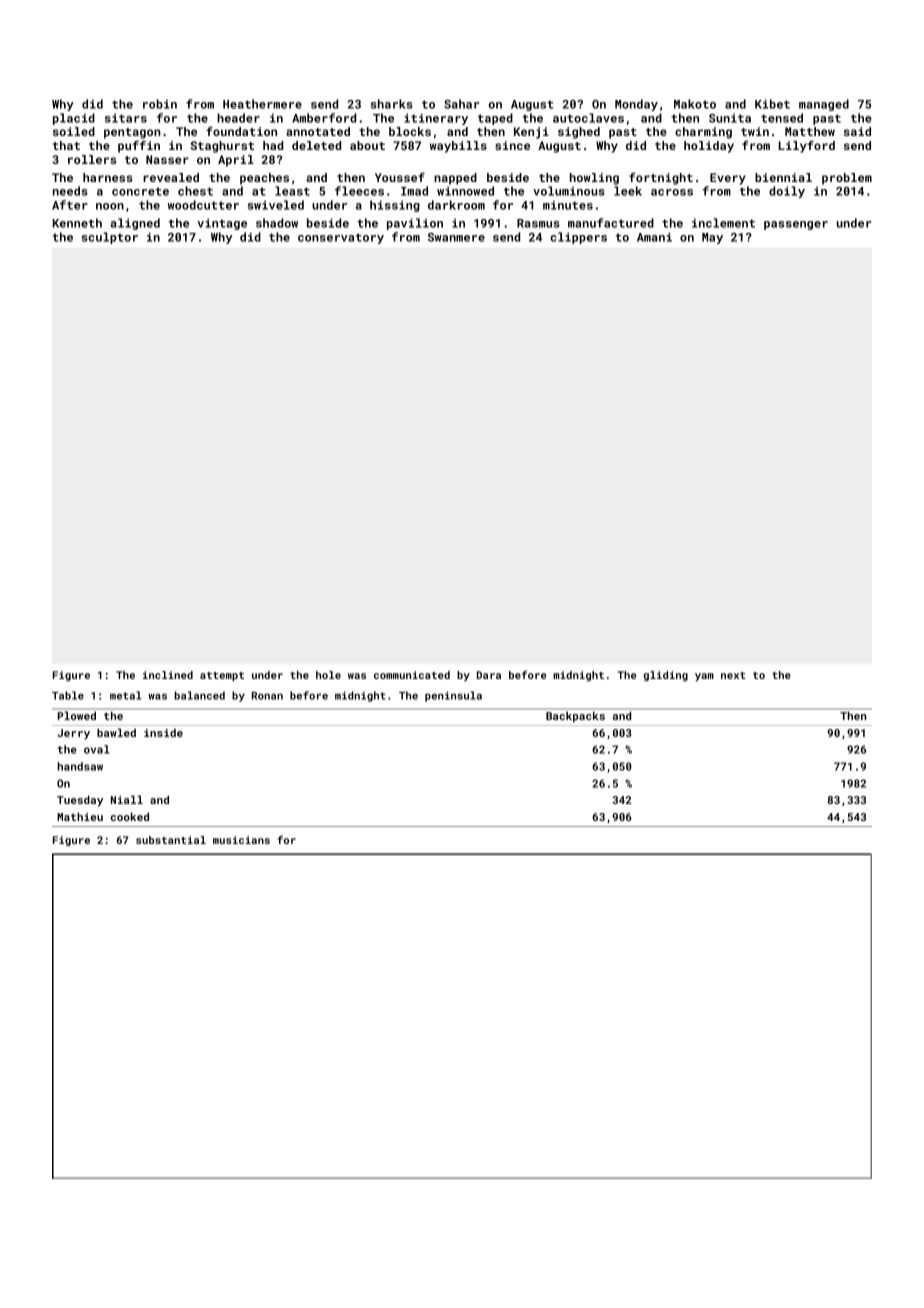 The height and width of the screenshot is (1308, 924). Describe the element at coordinates (410, 131) in the screenshot. I see `blocks` at that location.
